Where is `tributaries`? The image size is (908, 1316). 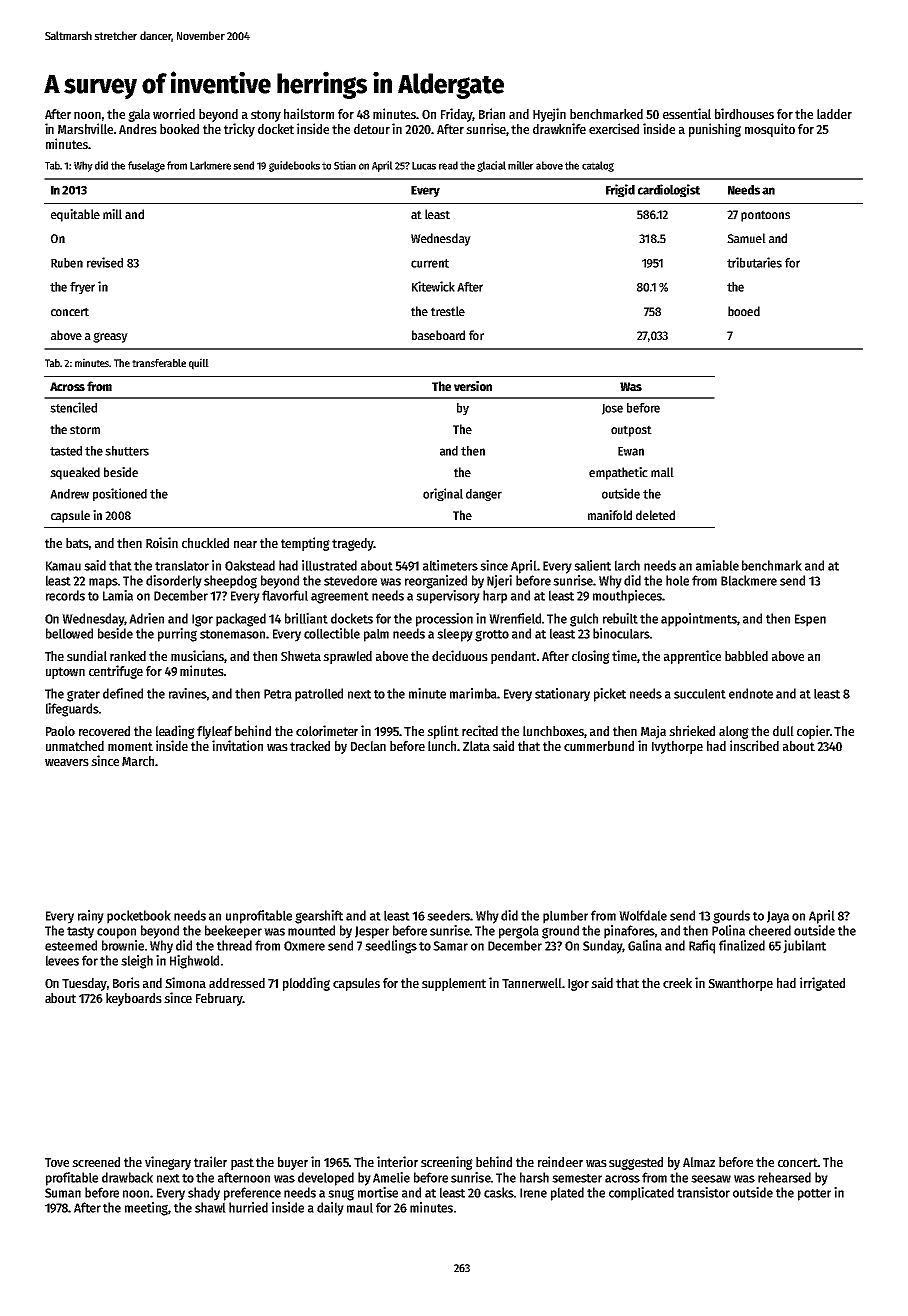 tributaries is located at coordinates (754, 262).
